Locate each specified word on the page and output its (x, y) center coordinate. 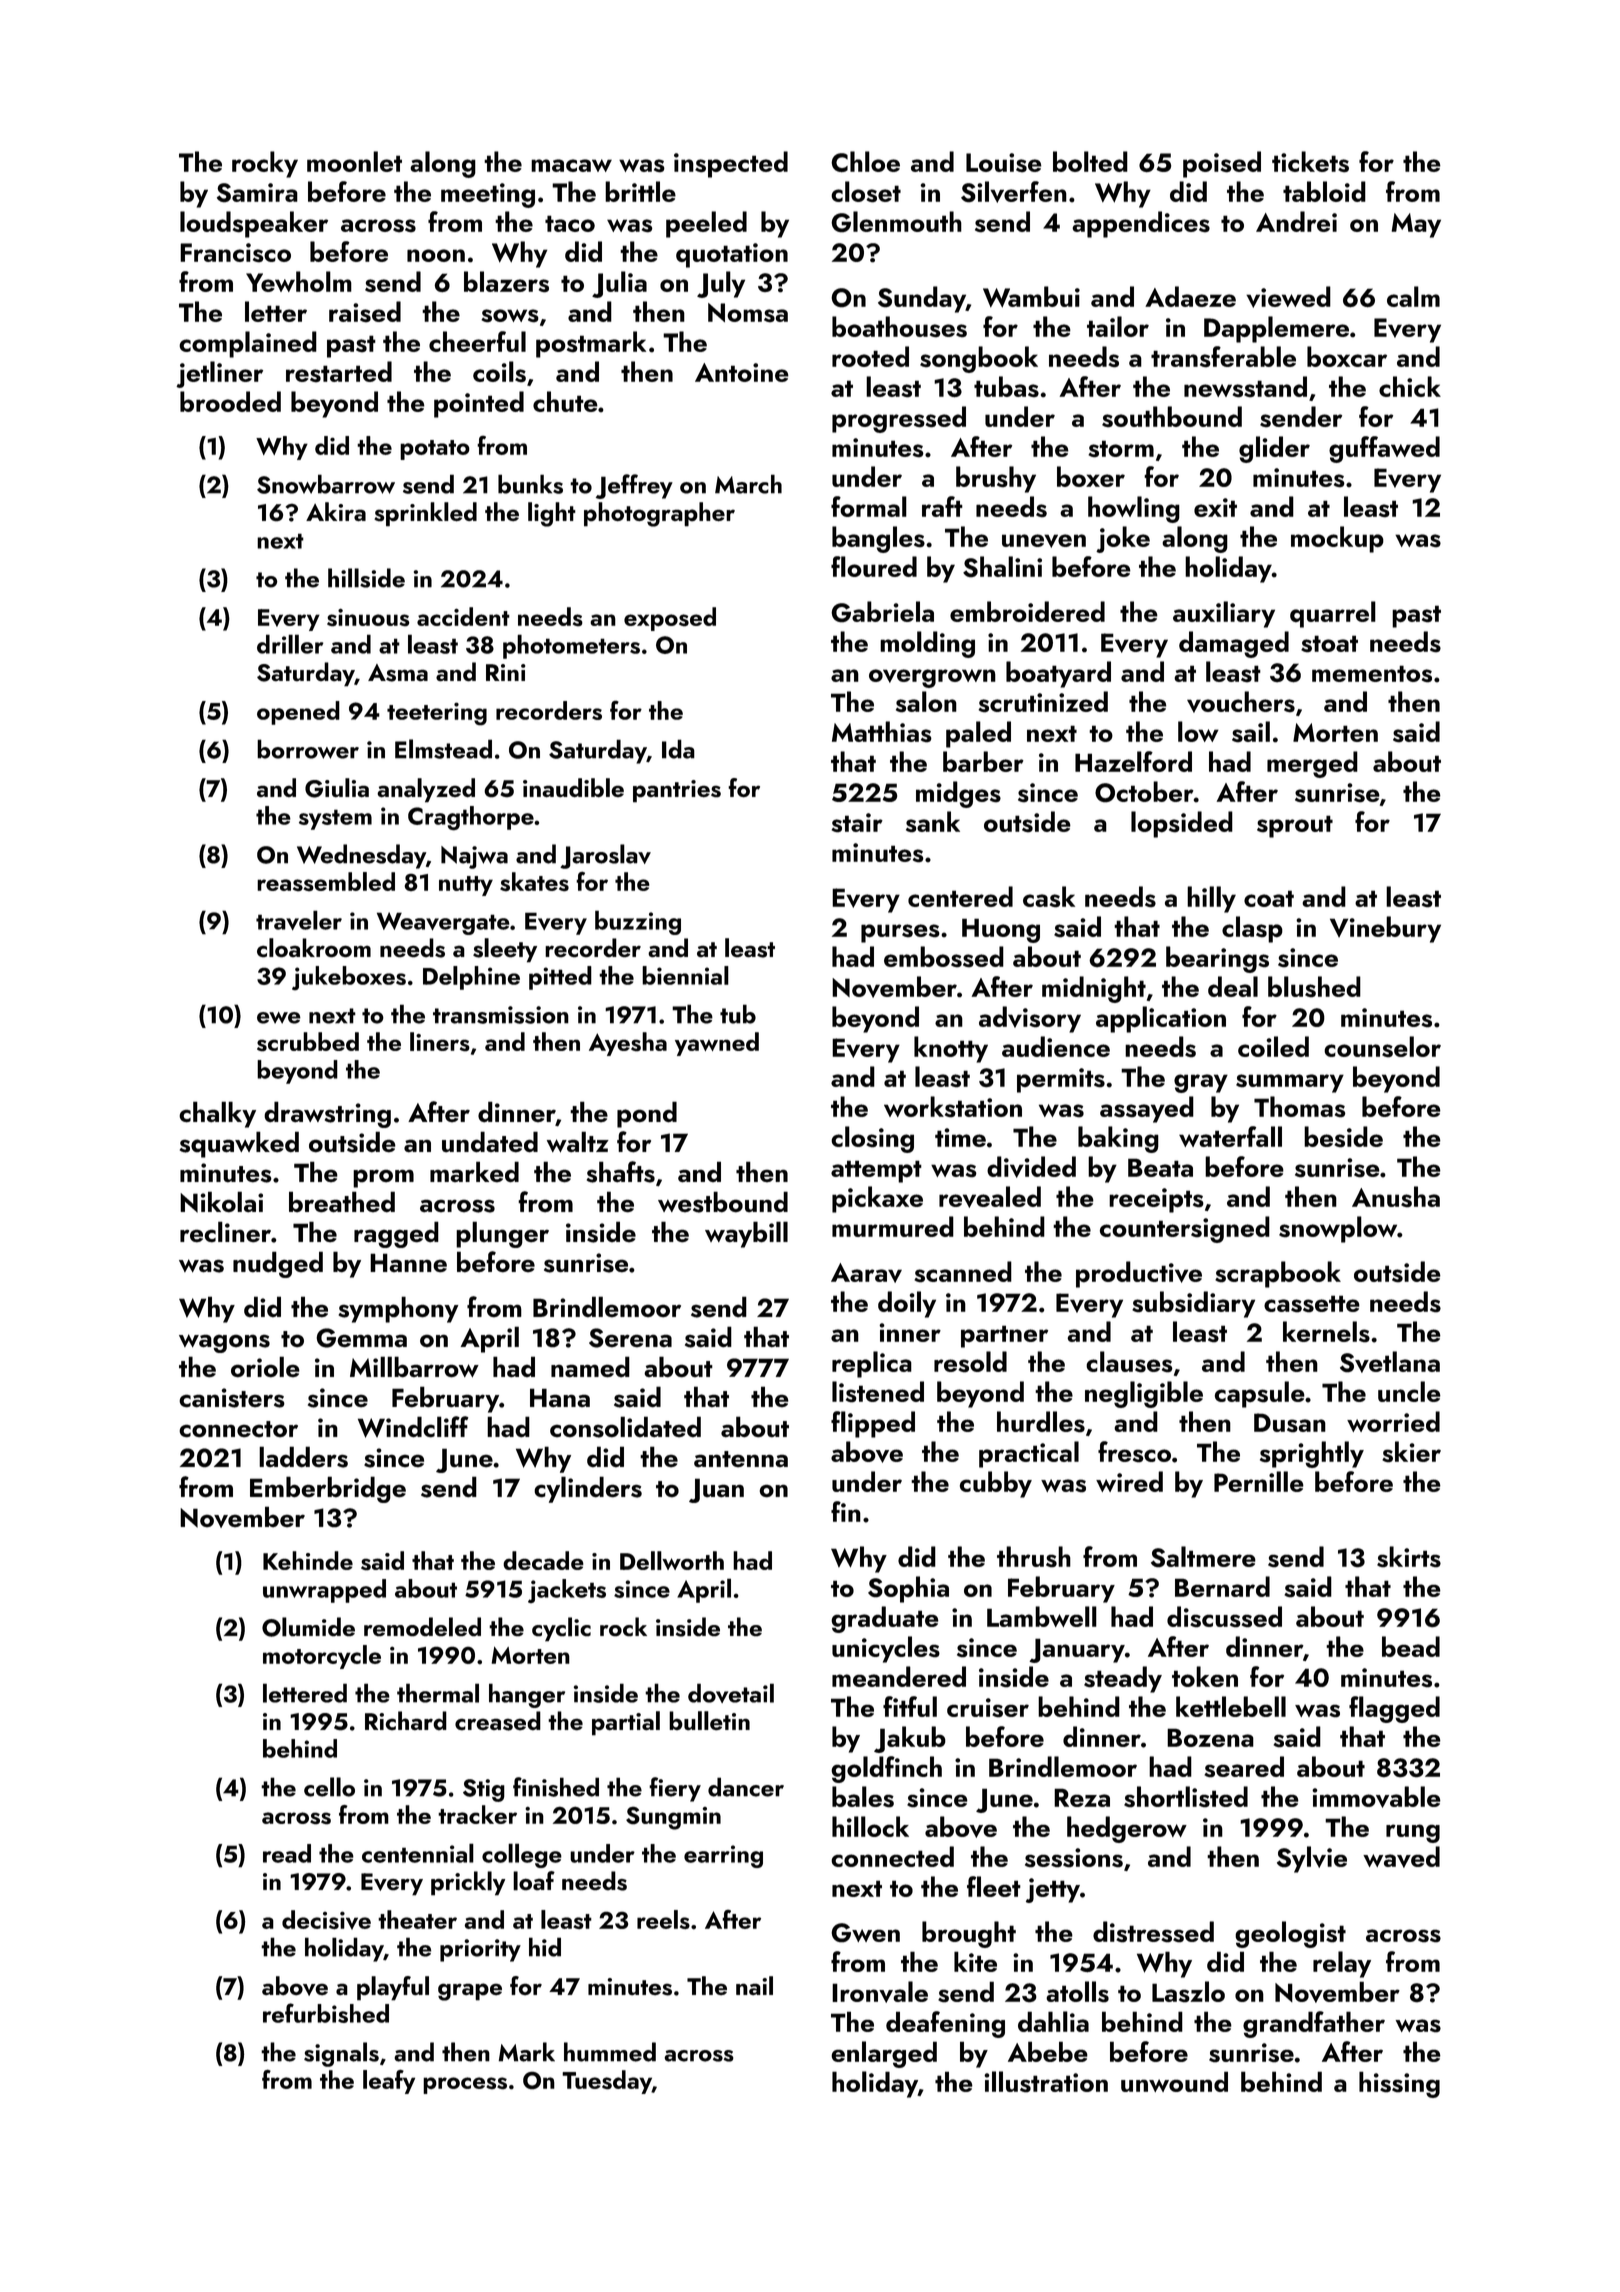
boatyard (1058, 674)
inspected (731, 164)
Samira (257, 193)
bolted (1090, 161)
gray (1201, 1083)
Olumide (308, 1627)
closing (872, 1139)
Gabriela (882, 612)
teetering (437, 714)
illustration (1046, 2082)
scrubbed (308, 1042)
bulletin (709, 1721)
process (465, 2085)
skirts (1409, 1557)
